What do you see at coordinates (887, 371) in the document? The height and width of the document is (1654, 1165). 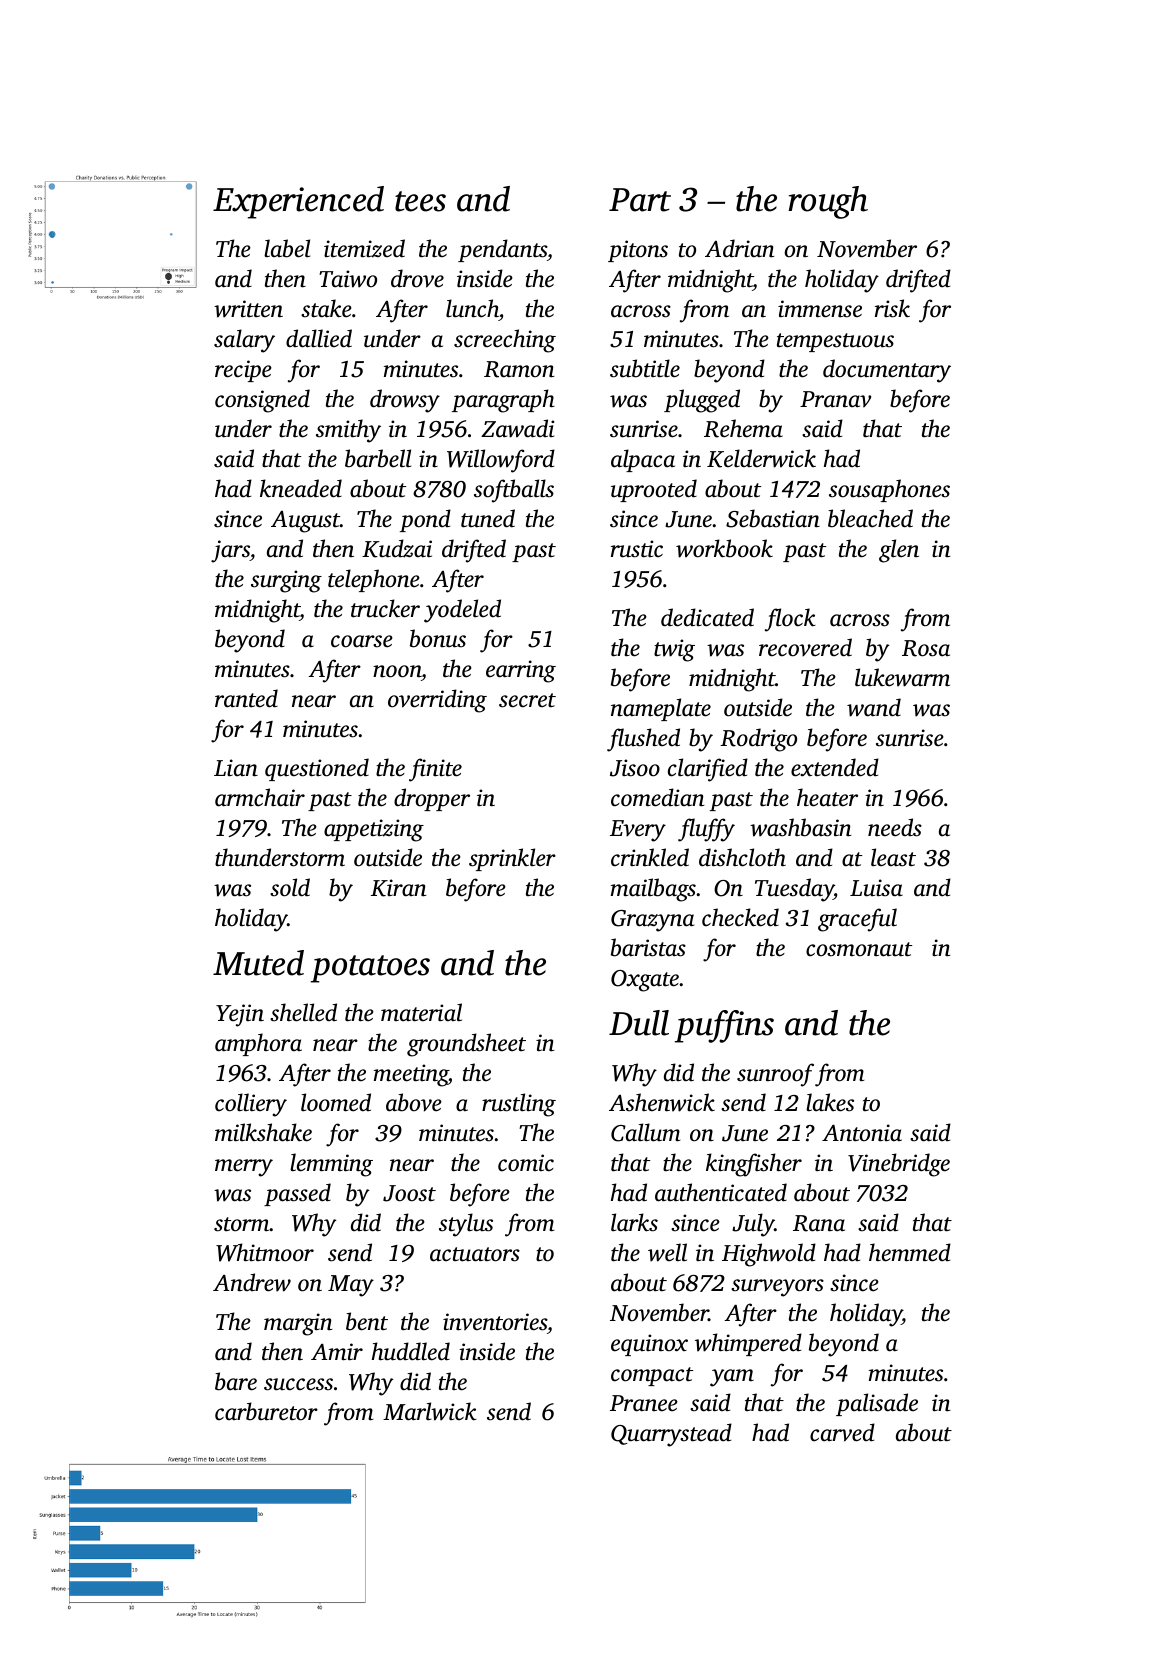 I see `documentary` at bounding box center [887, 371].
